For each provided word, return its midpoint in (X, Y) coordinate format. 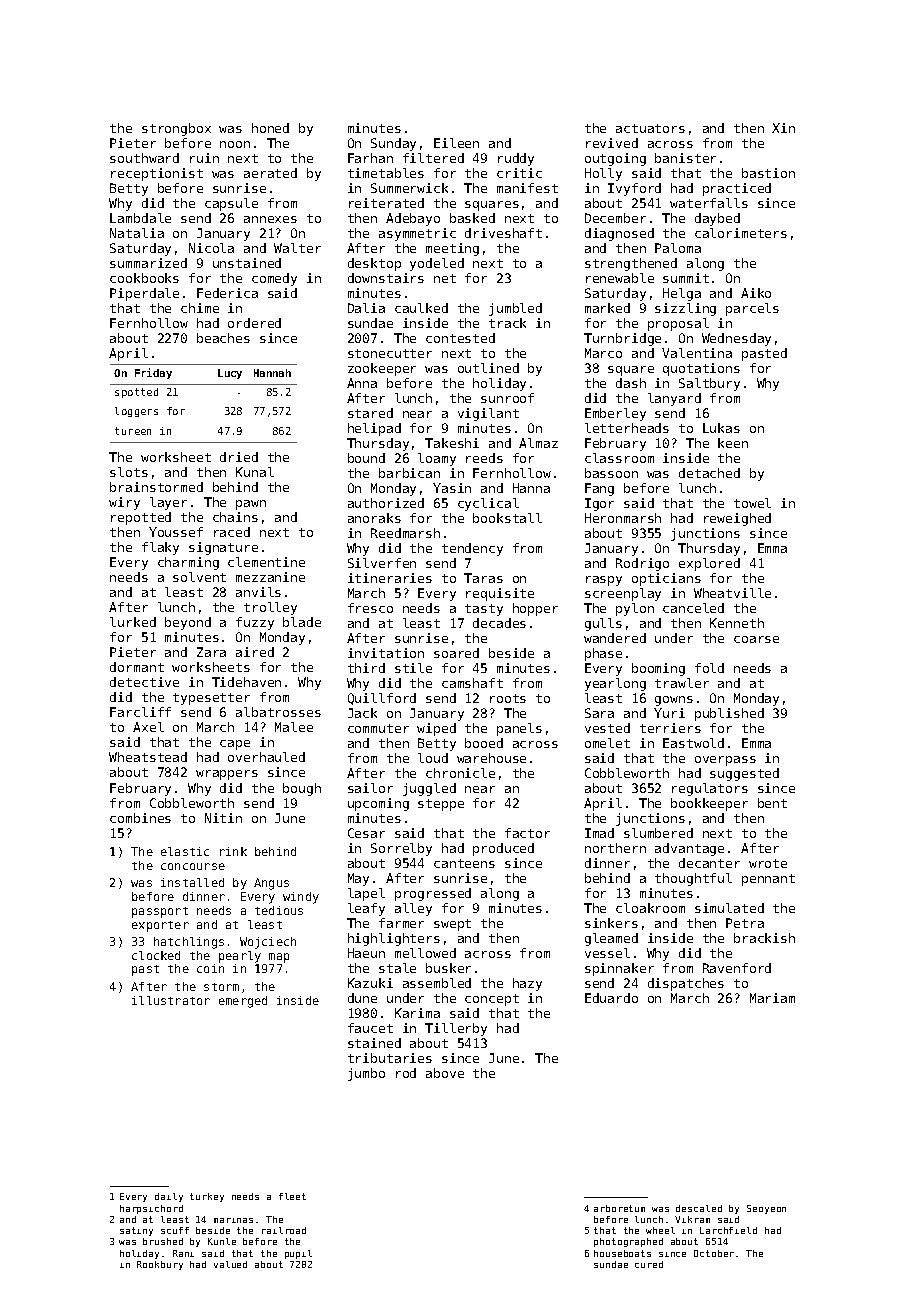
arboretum (619, 1208)
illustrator (171, 1000)
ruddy (516, 159)
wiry (124, 503)
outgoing (615, 159)
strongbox (176, 129)
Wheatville (732, 593)
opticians (666, 579)
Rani (183, 1253)
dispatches (686, 984)
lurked (133, 622)
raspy (604, 581)
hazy (527, 984)
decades (499, 623)
